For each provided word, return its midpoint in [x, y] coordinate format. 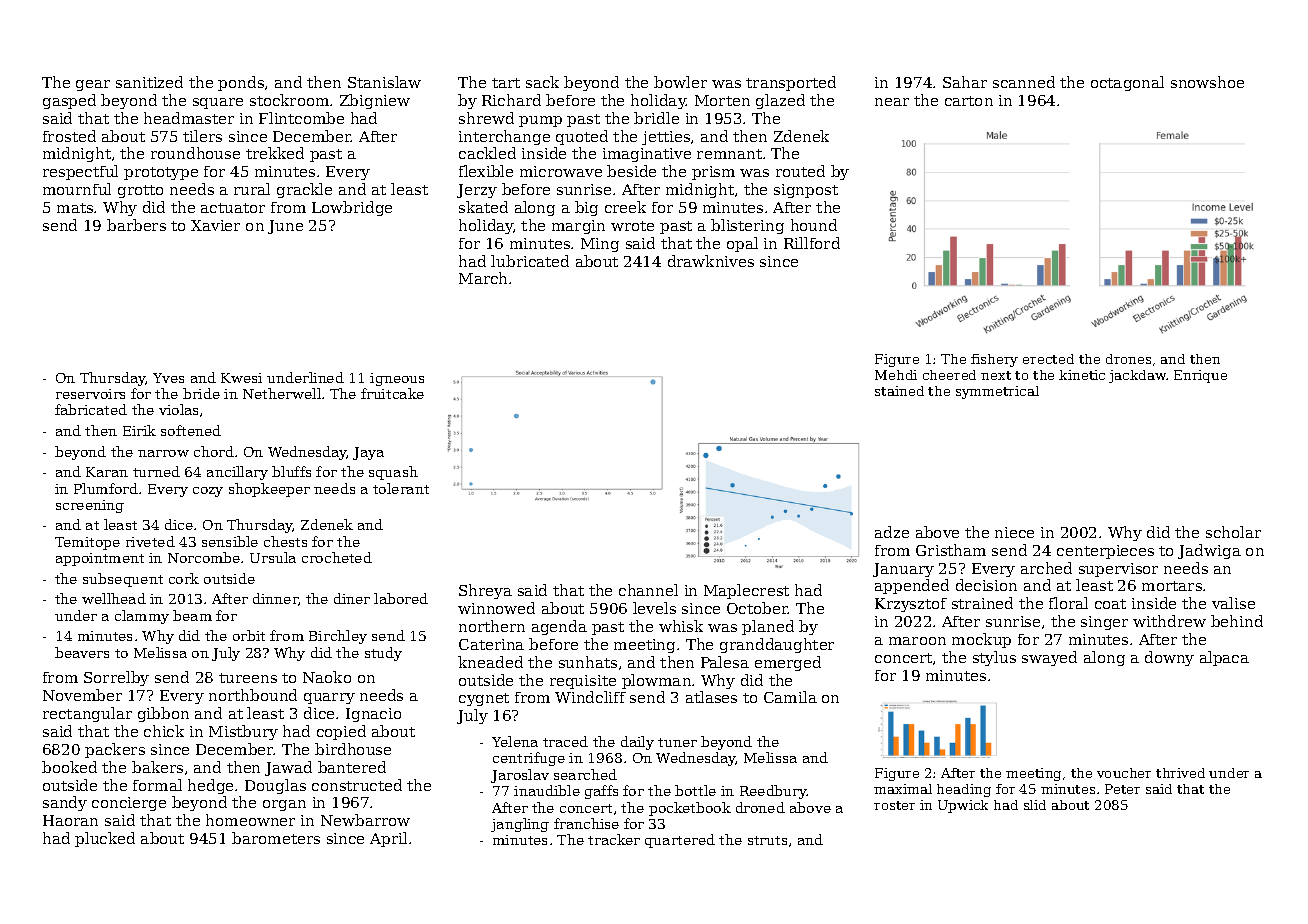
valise [1233, 603]
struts [767, 840]
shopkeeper [269, 490]
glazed [780, 101]
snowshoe [1207, 82]
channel [648, 590]
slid [1035, 805]
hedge [210, 786]
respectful [80, 172]
